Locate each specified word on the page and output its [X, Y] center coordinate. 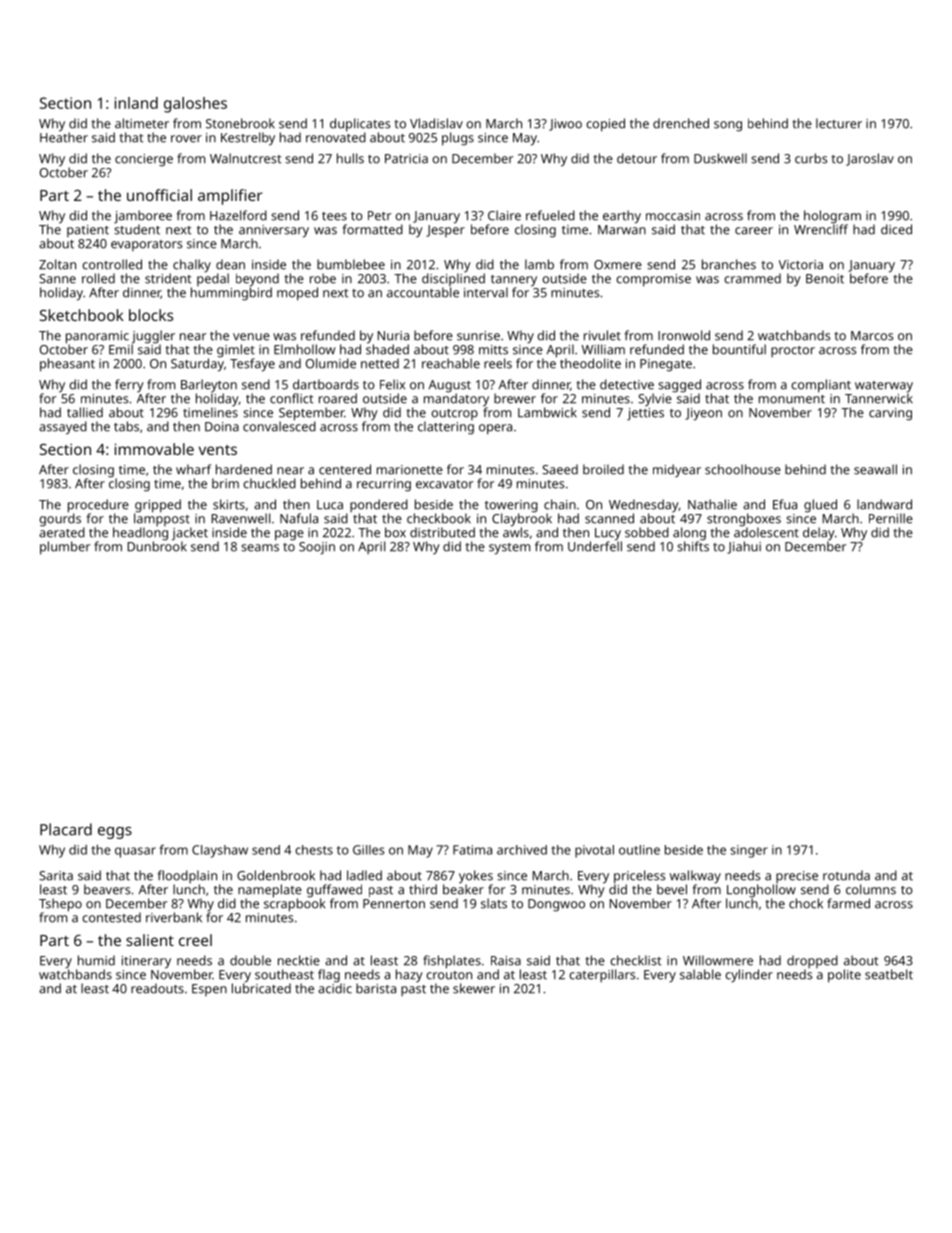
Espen [209, 990]
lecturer [839, 123]
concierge [144, 160]
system [509, 549]
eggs [115, 833]
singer [749, 851]
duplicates [360, 125]
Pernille [891, 518]
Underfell [595, 546]
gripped [158, 506]
